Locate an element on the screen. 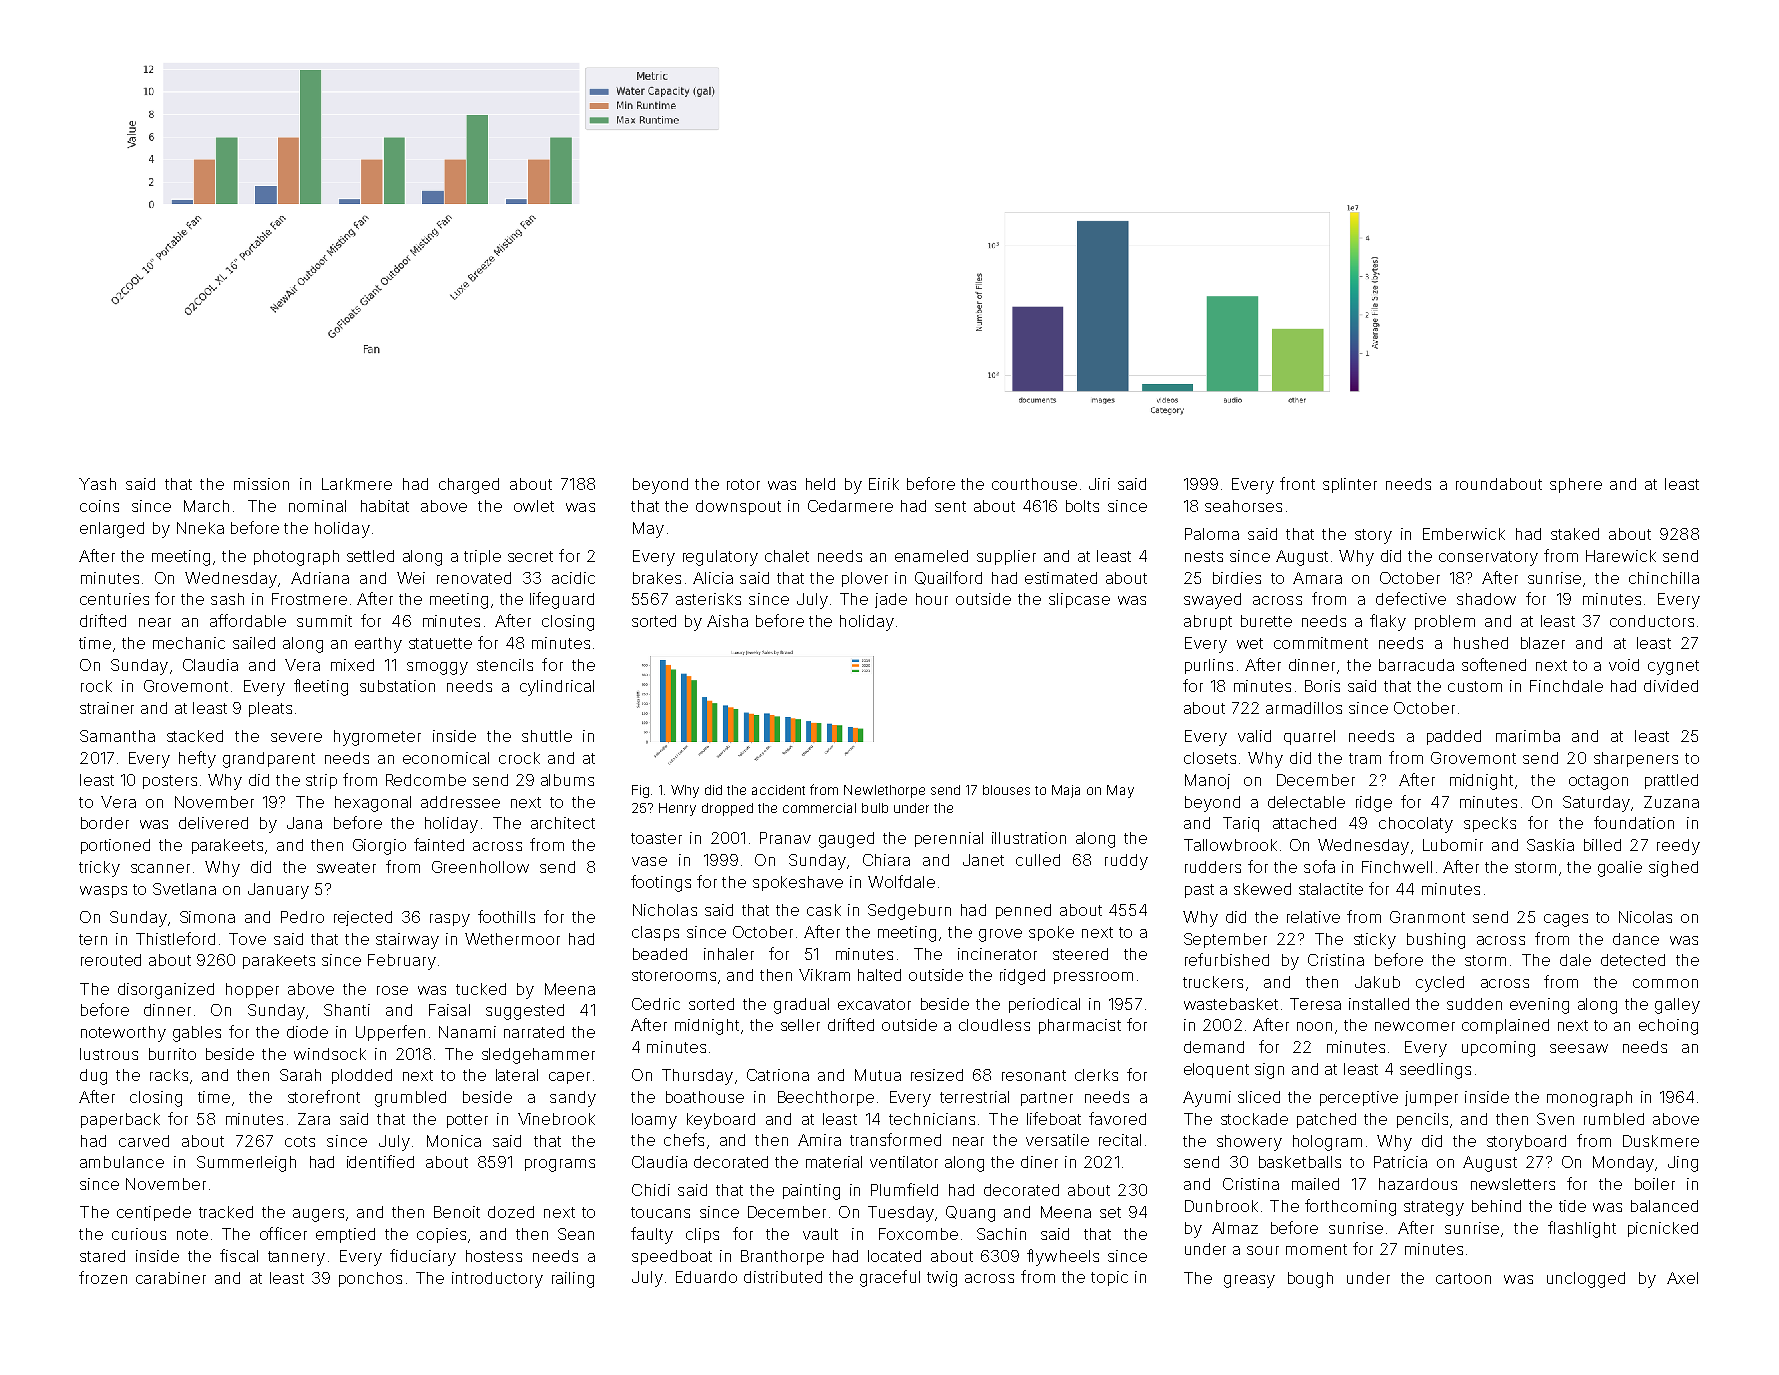 This screenshot has height=1375, width=1779. material is located at coordinates (834, 1162).
